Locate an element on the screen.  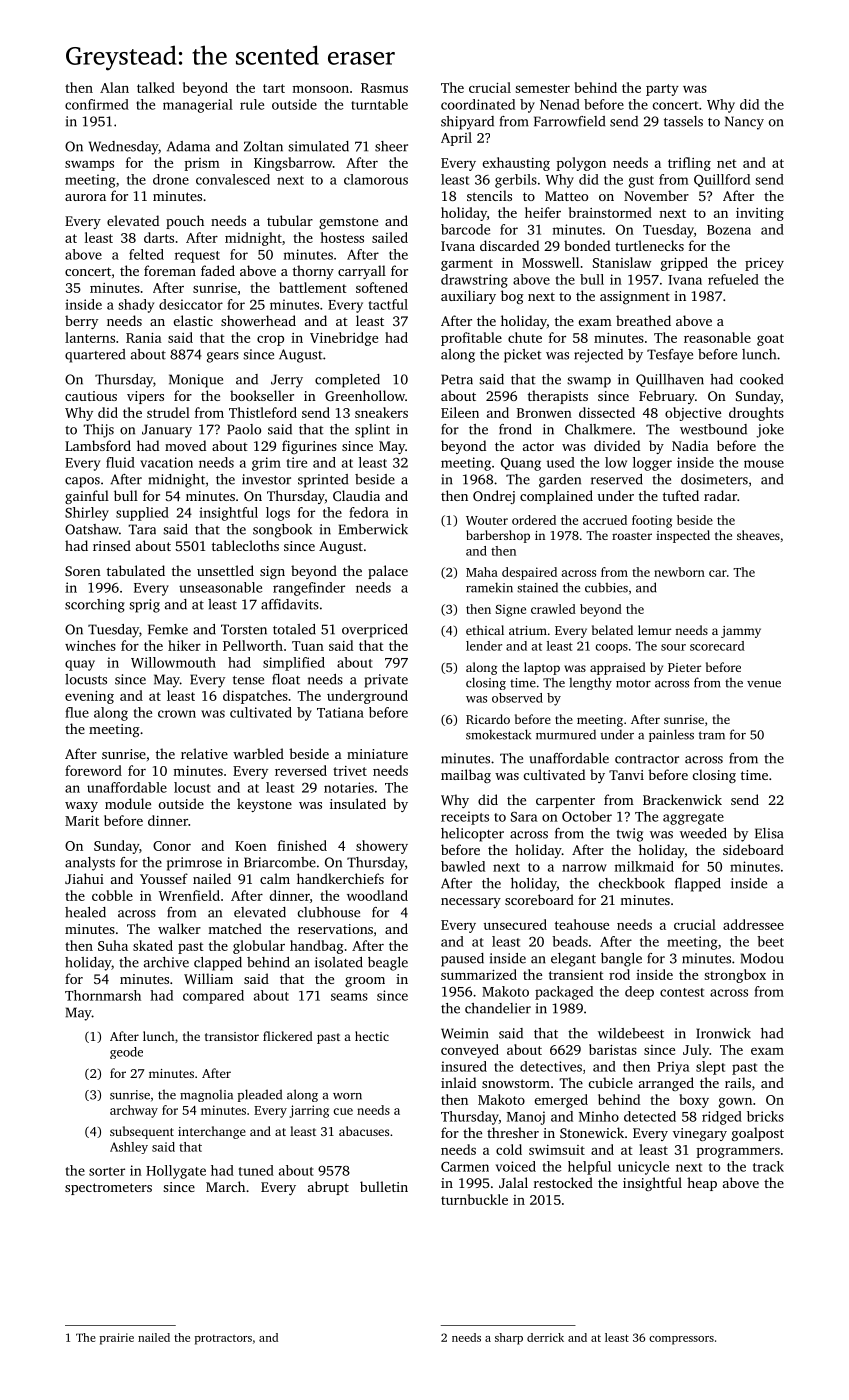
gemstone is located at coordinates (348, 223).
